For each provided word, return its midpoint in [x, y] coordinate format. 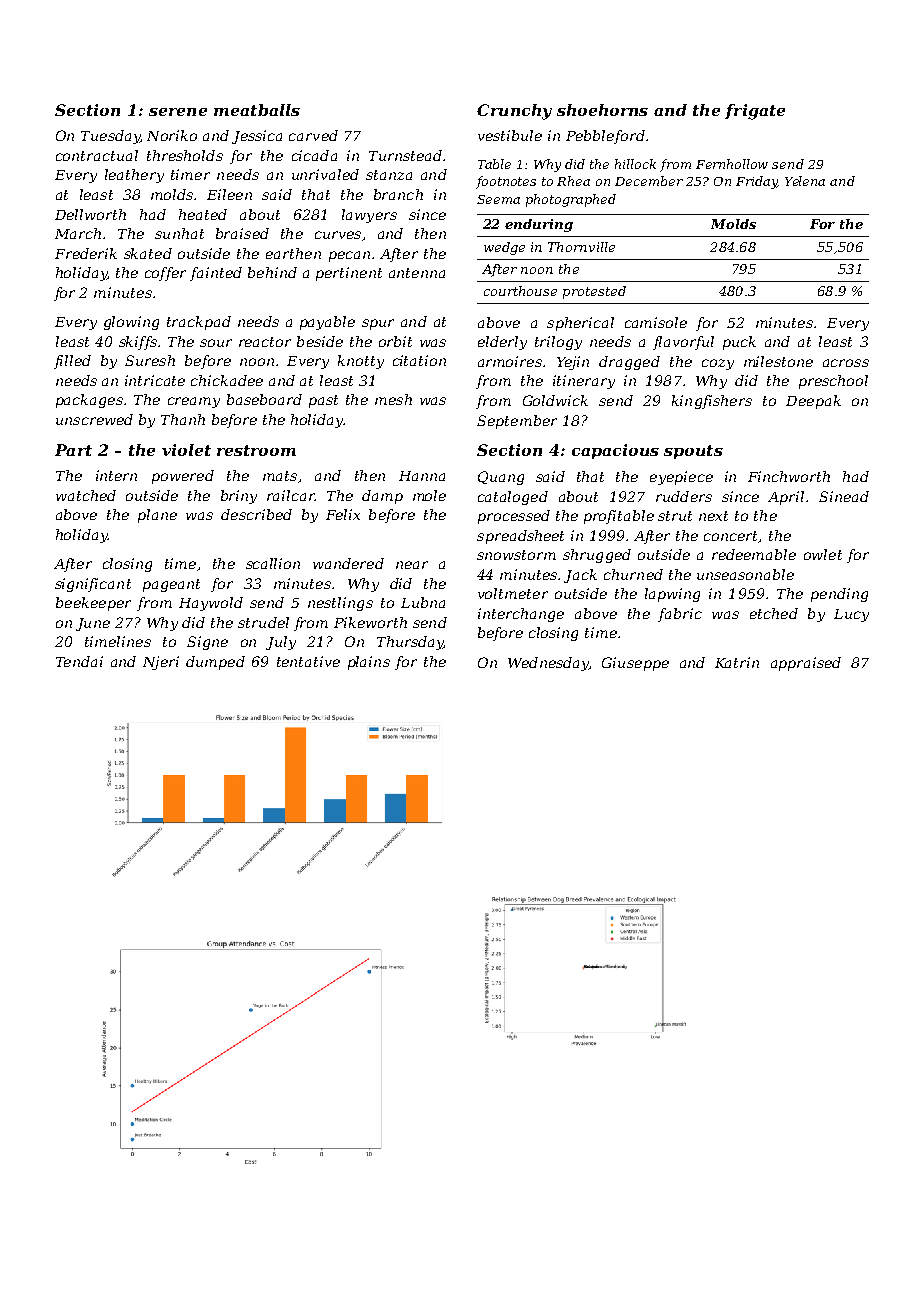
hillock [635, 164]
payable [327, 323]
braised [242, 233]
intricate [155, 380]
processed [514, 517]
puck [739, 343]
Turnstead [405, 155]
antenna [417, 273]
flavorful [683, 343]
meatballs [257, 110]
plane [157, 516]
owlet [823, 554]
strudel [263, 622]
